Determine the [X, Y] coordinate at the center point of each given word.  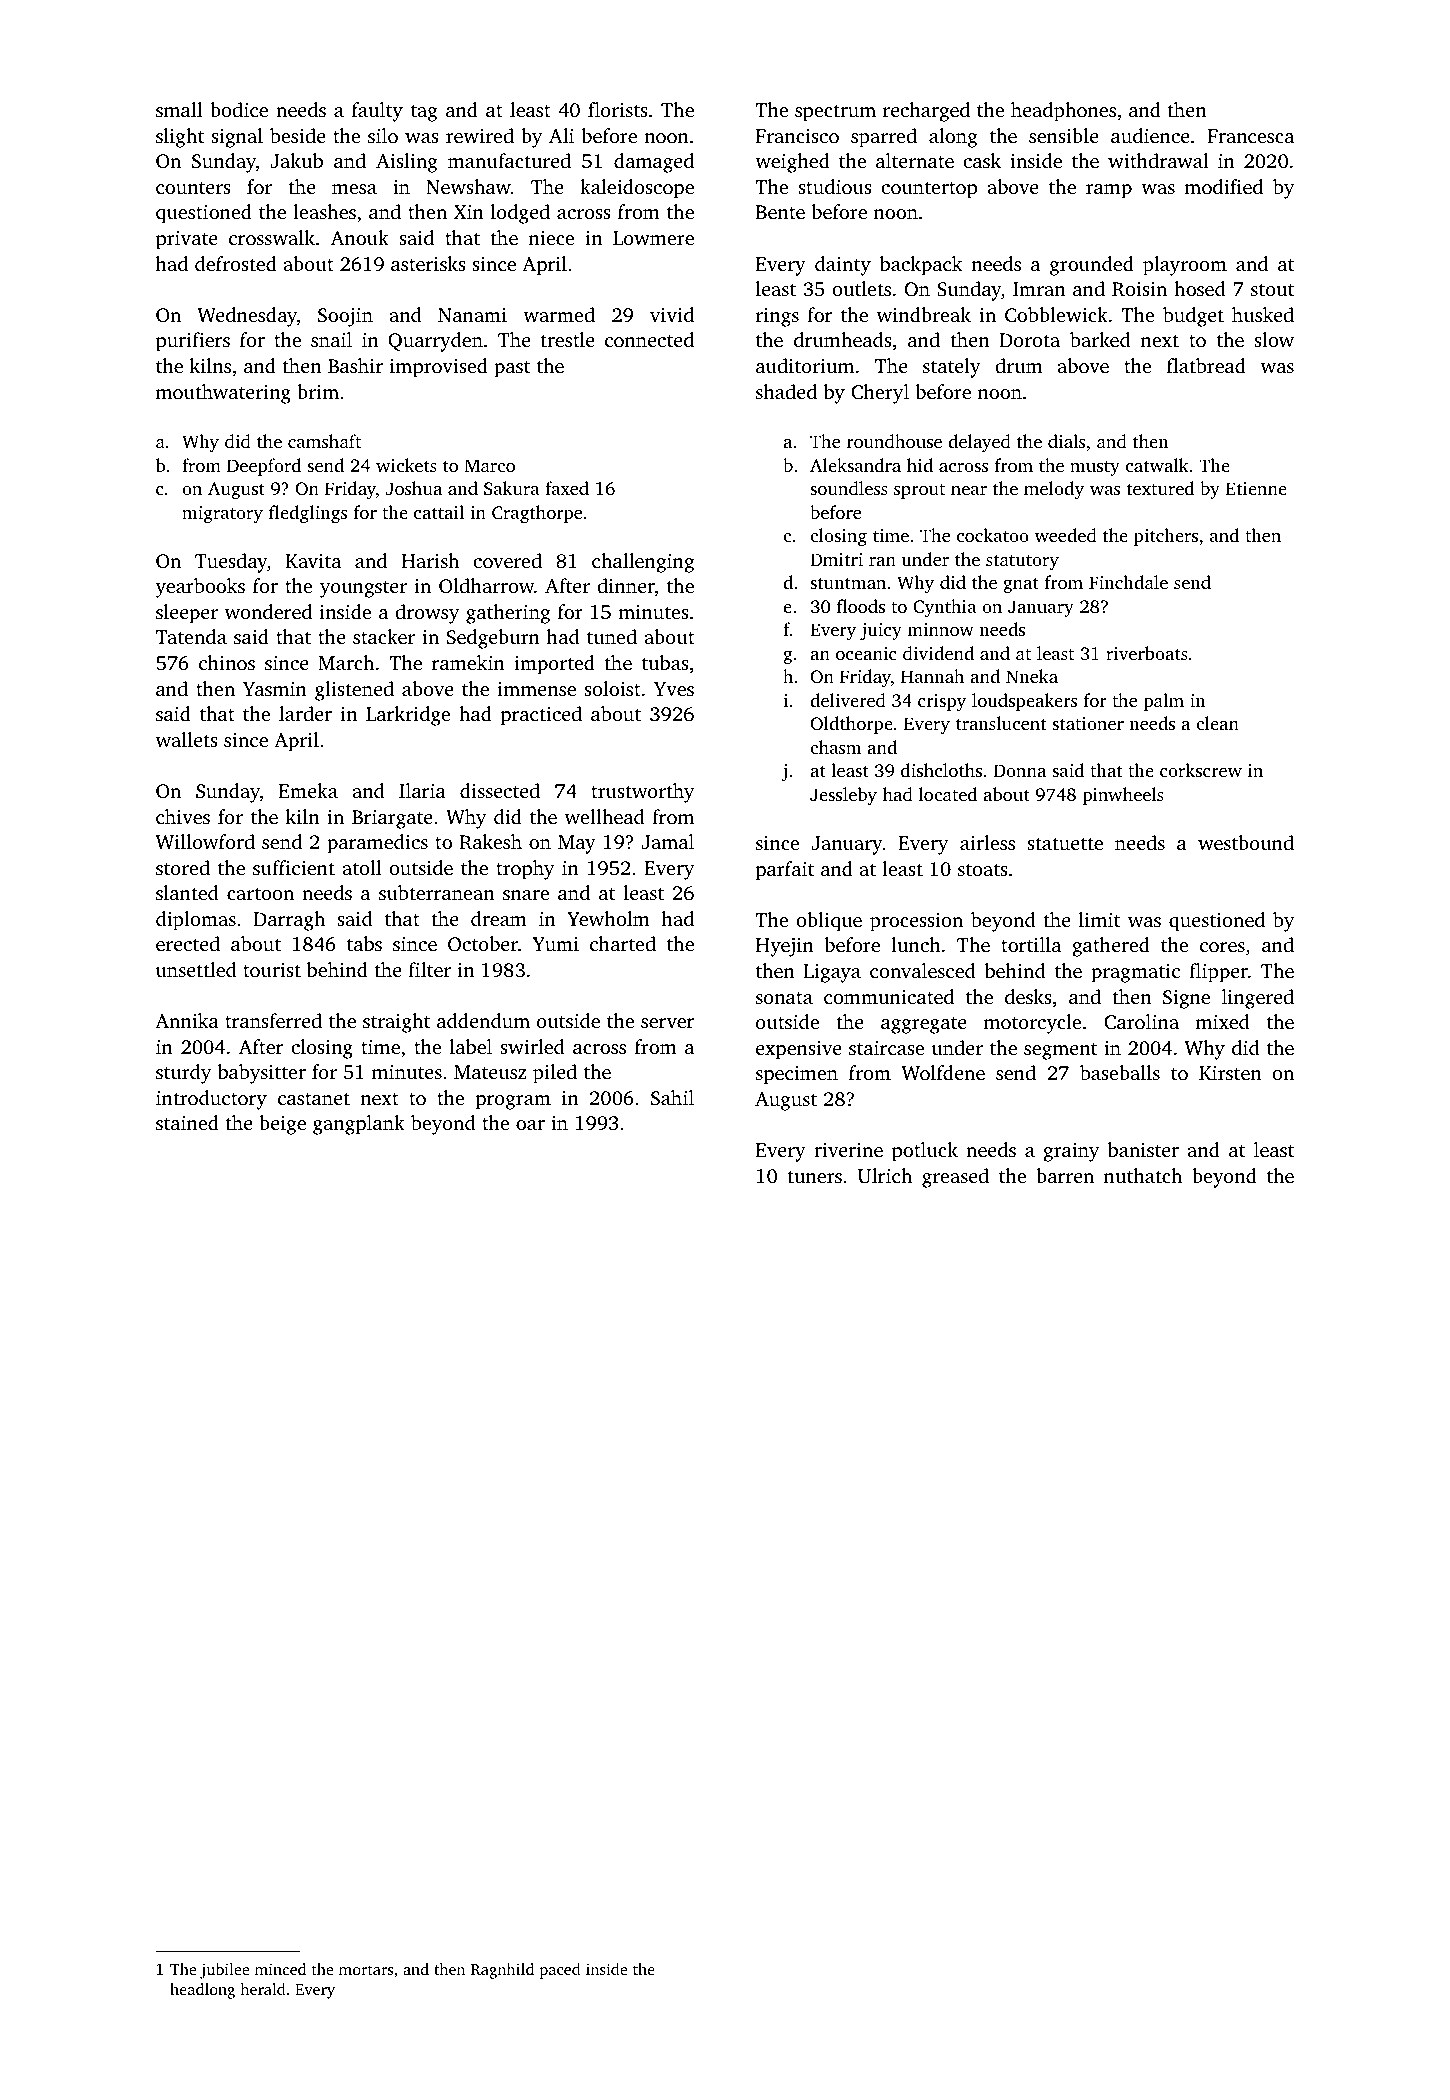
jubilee [225, 1971]
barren [1065, 1175]
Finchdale [1128, 582]
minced [280, 1969]
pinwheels [1123, 796]
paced [560, 1971]
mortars [366, 1970]
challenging [643, 563]
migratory [222, 514]
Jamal [667, 842]
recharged [926, 112]
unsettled [196, 969]
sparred [884, 138]
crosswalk [272, 237]
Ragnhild [502, 1971]
